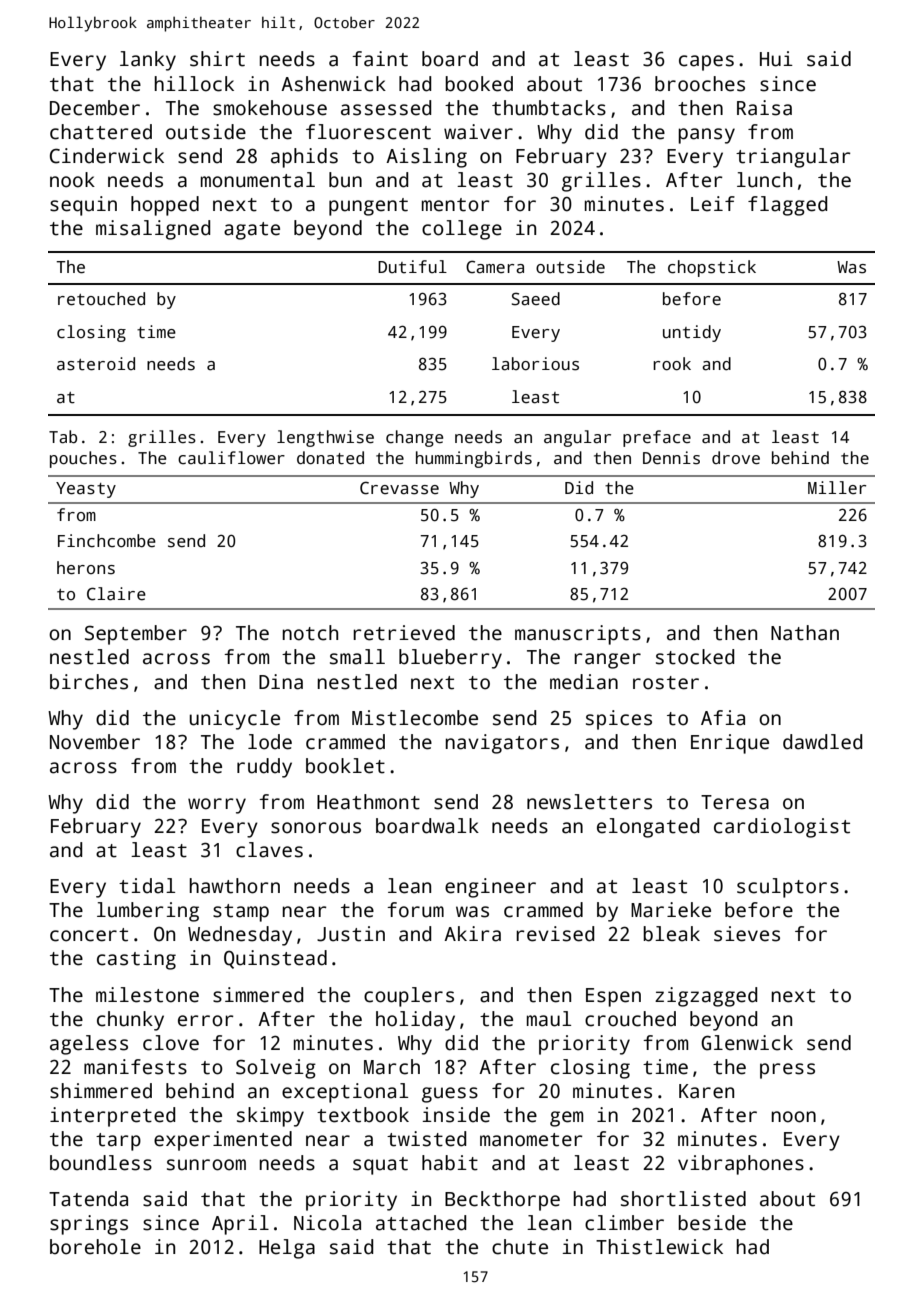 Image resolution: width=924 pixels, height=1308 pixels. Describe the element at coordinates (822, 742) in the screenshot. I see `dawdled` at that location.
